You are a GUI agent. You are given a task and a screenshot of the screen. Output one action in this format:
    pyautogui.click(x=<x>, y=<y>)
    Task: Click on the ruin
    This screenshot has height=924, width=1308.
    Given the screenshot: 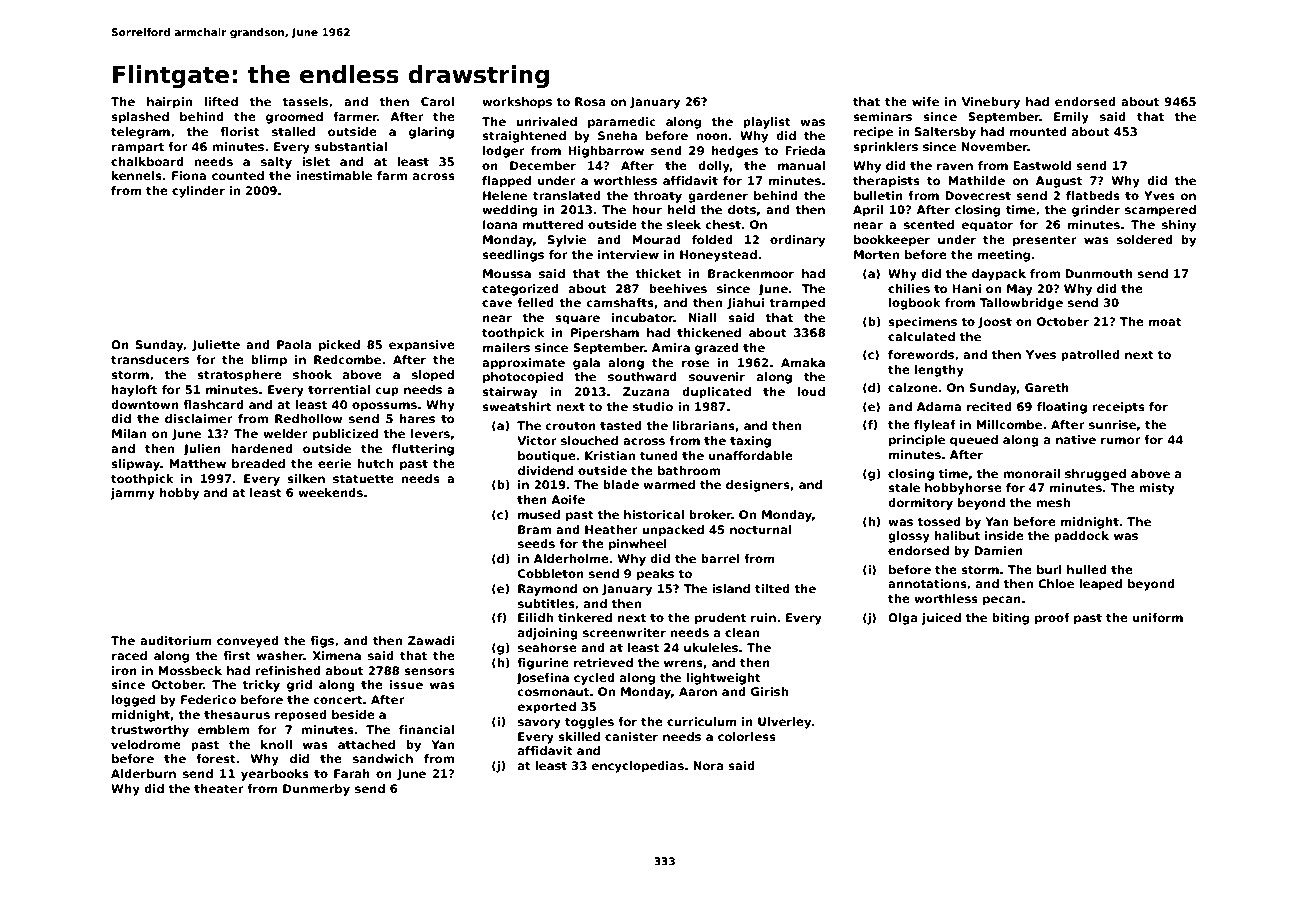 What is the action you would take?
    pyautogui.click(x=763, y=617)
